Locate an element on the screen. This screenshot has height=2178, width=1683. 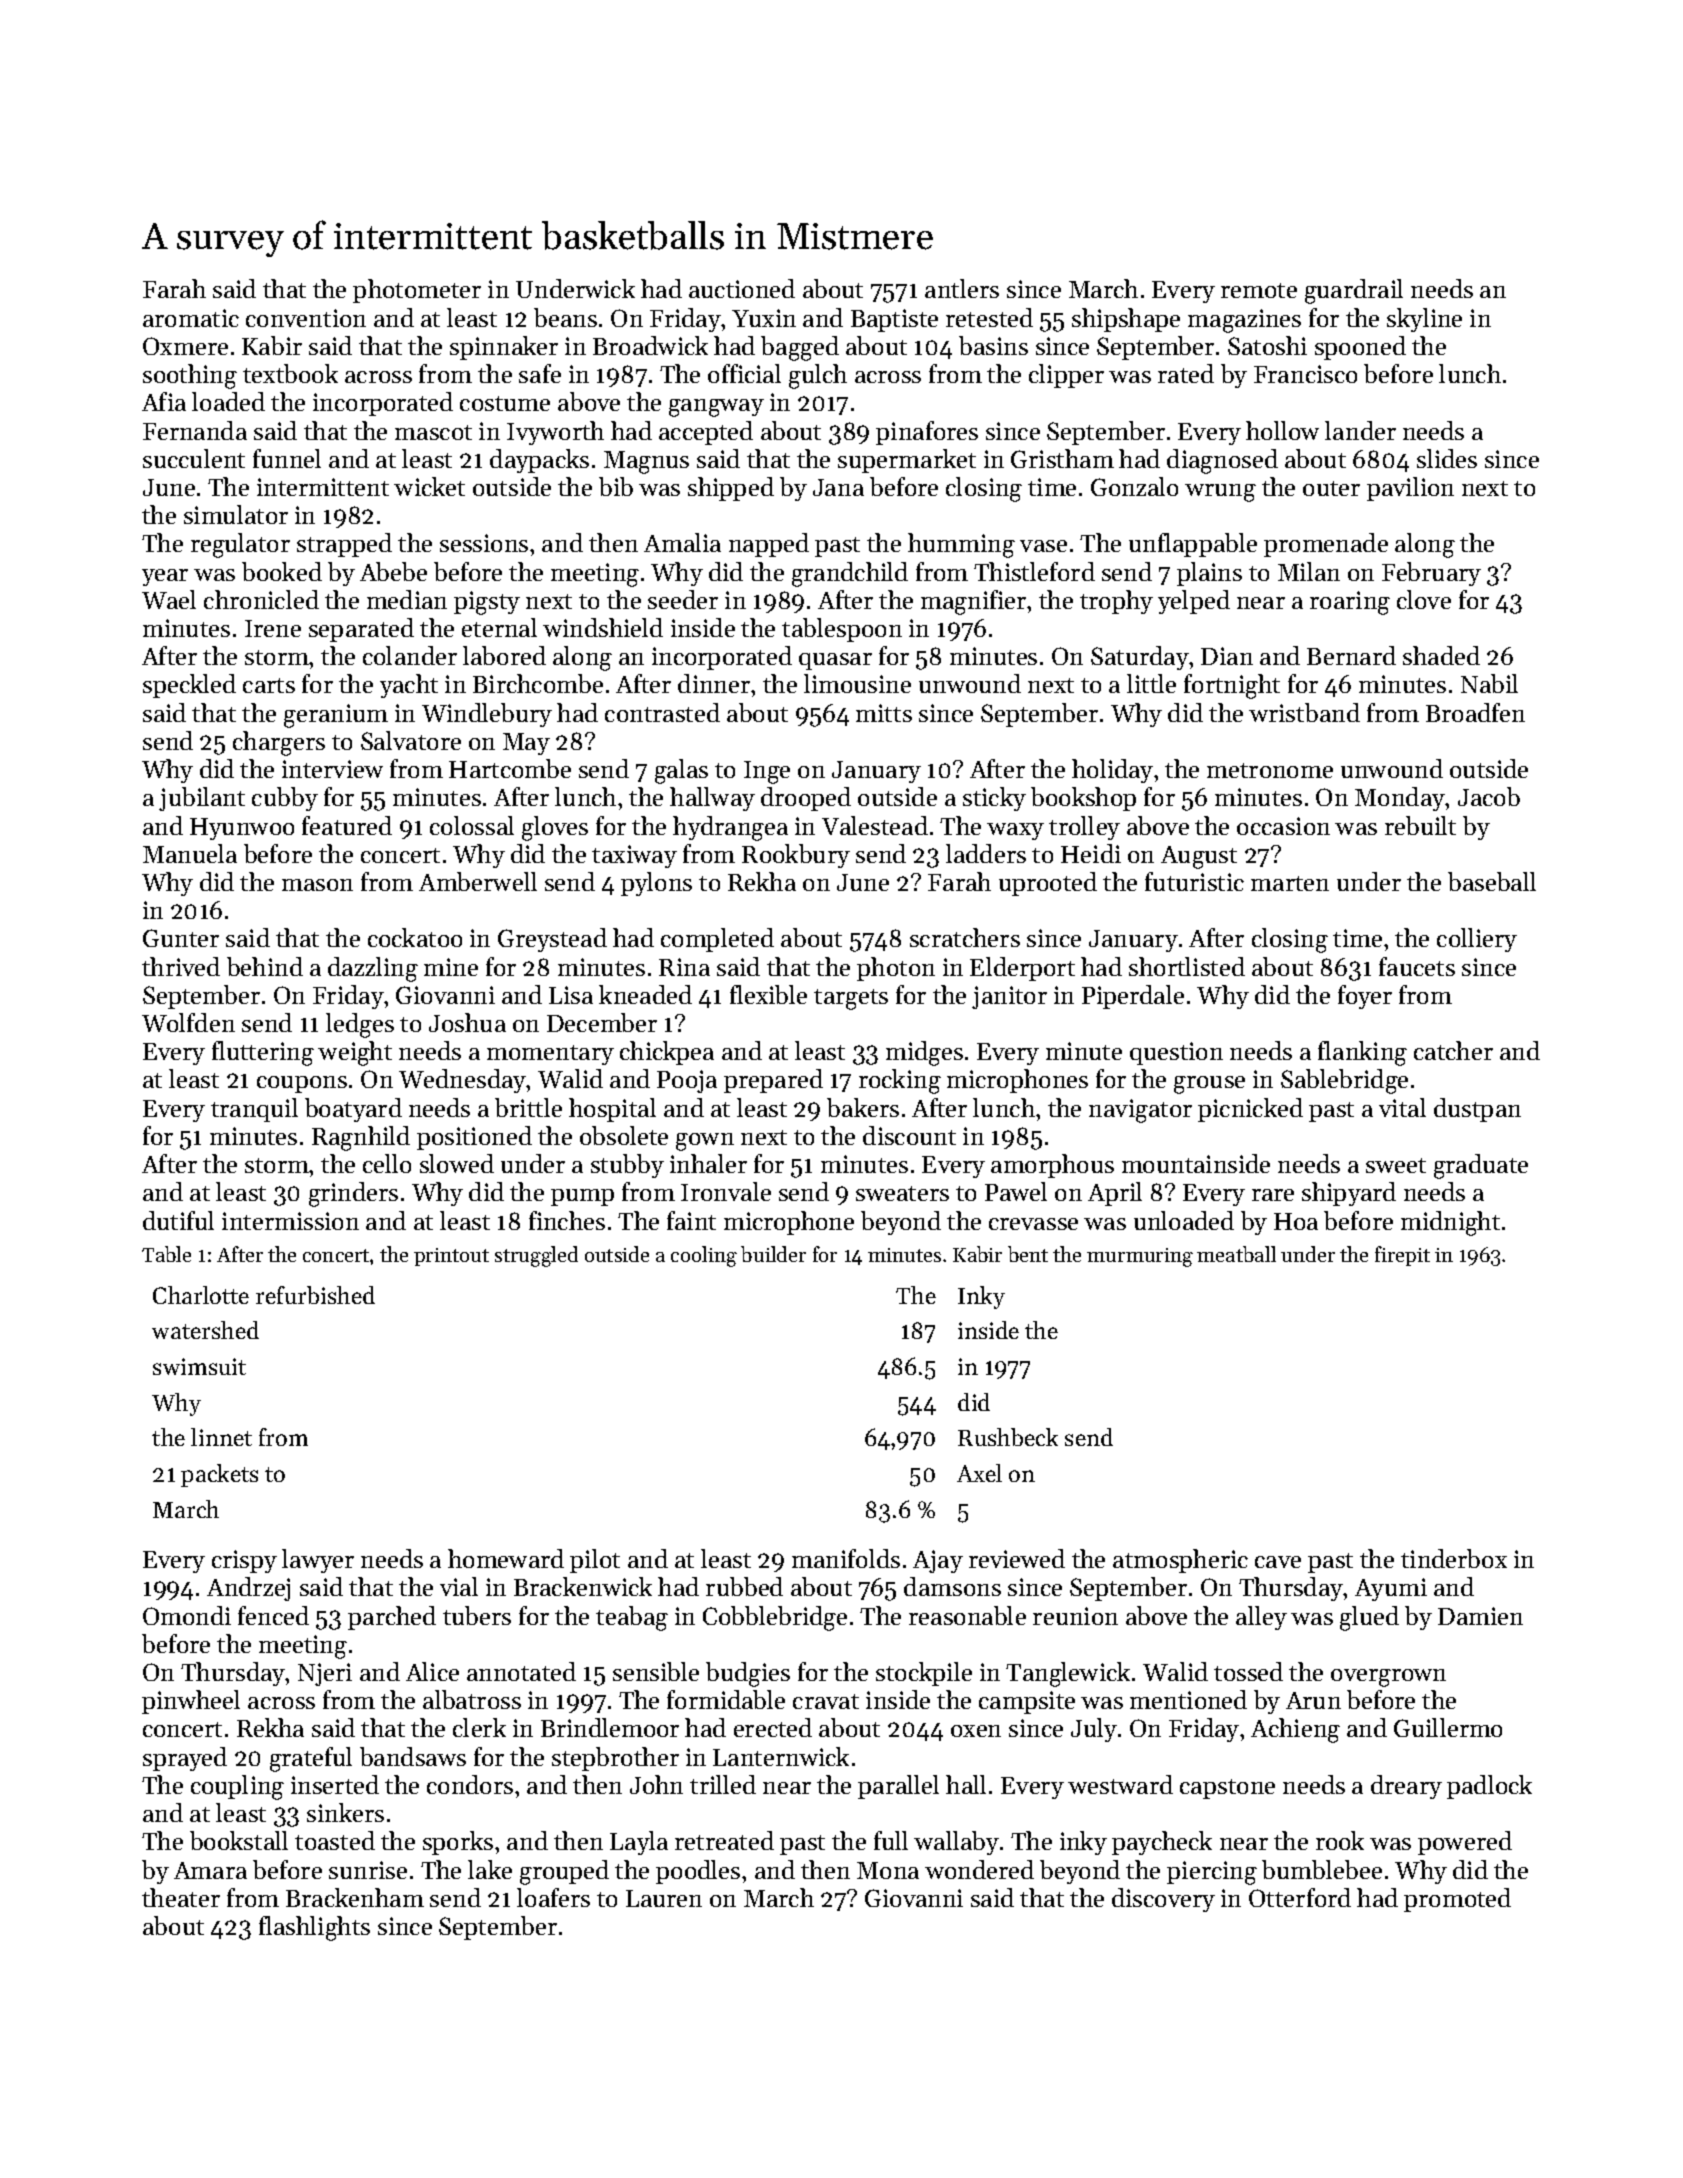
Bernard is located at coordinates (1351, 655).
